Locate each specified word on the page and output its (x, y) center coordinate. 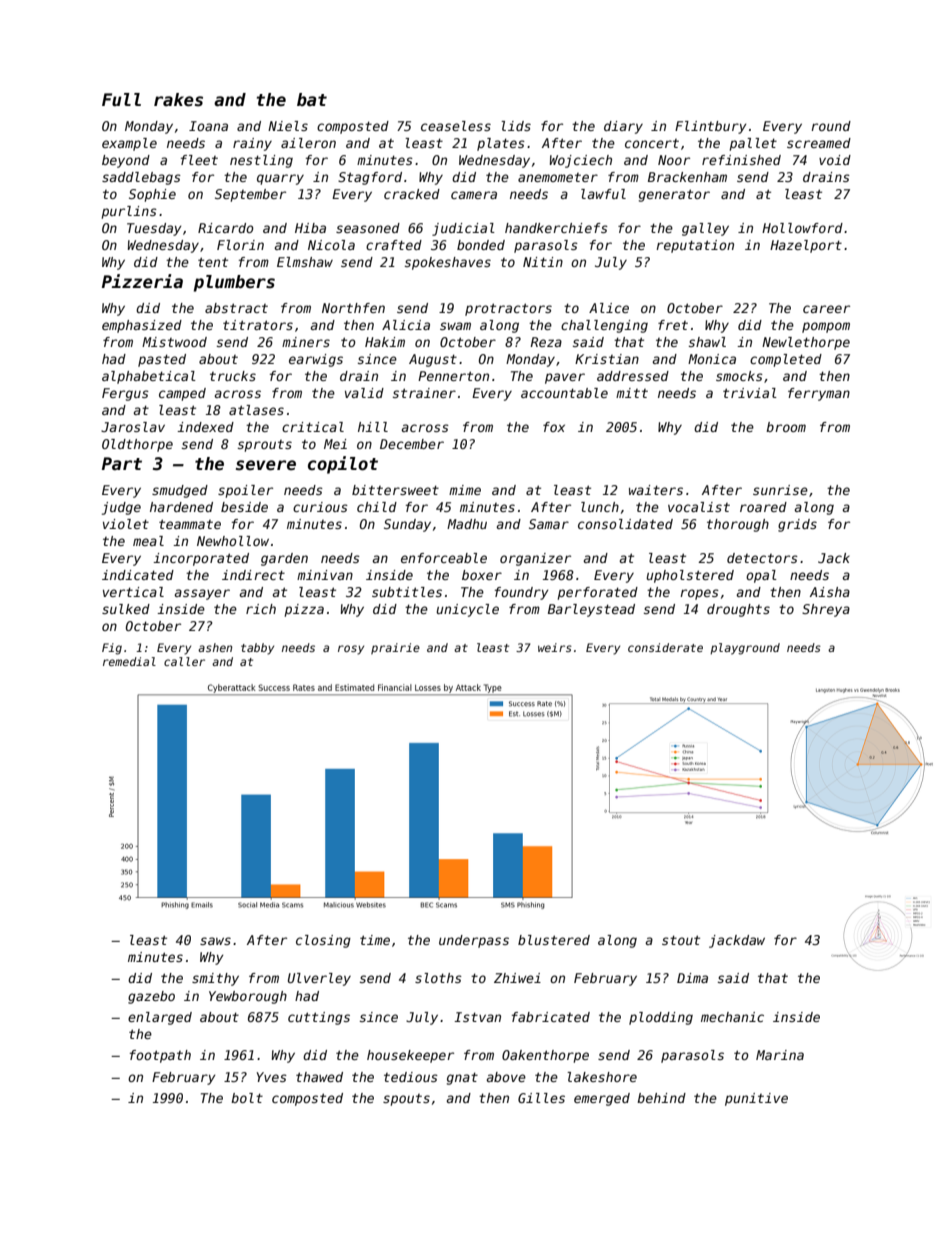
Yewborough (248, 997)
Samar (549, 524)
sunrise (780, 490)
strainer (424, 393)
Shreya (826, 610)
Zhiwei (517, 978)
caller (184, 661)
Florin (240, 245)
